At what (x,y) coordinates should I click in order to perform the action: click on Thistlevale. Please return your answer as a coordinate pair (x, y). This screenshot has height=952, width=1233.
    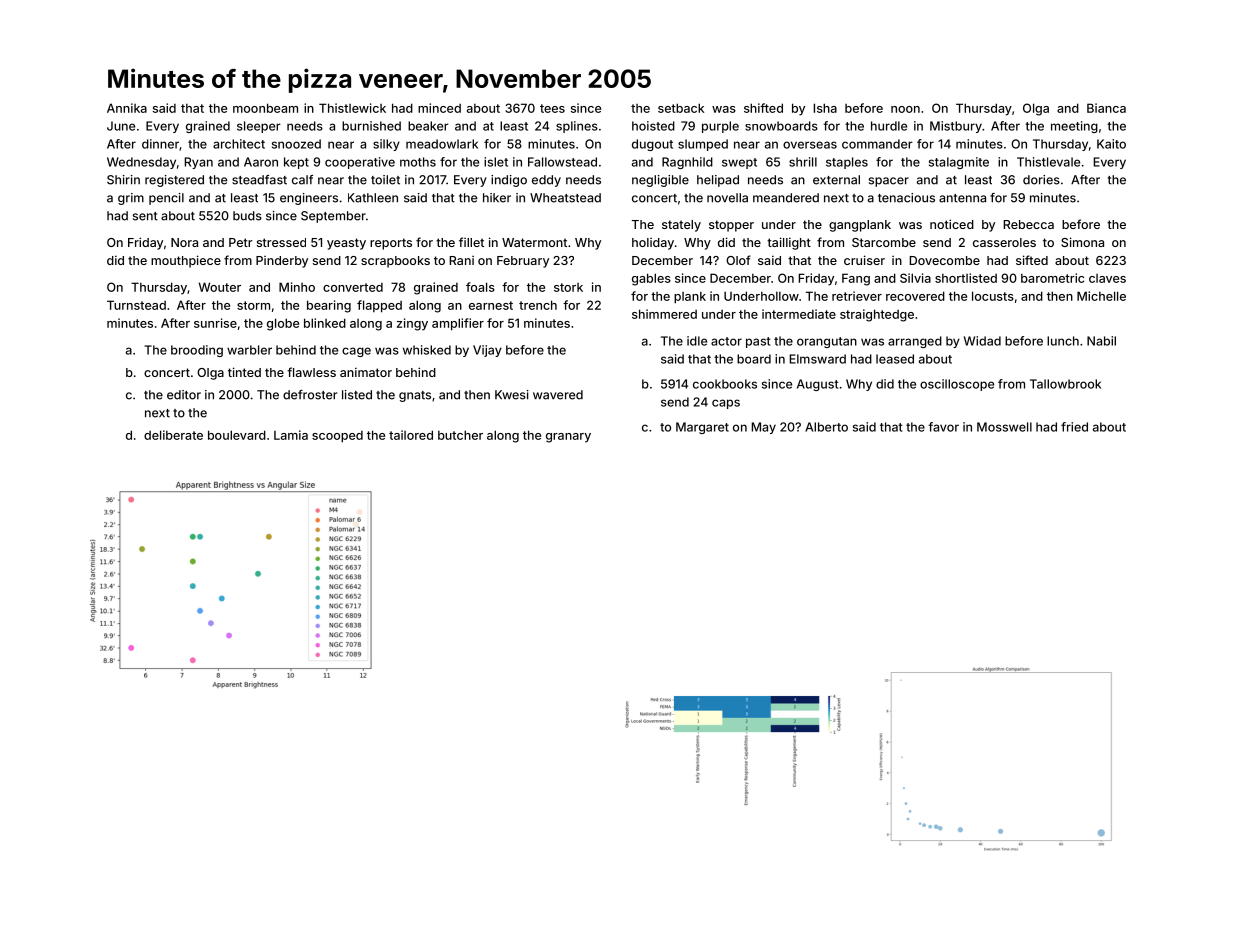
    Looking at the image, I should click on (1048, 162).
